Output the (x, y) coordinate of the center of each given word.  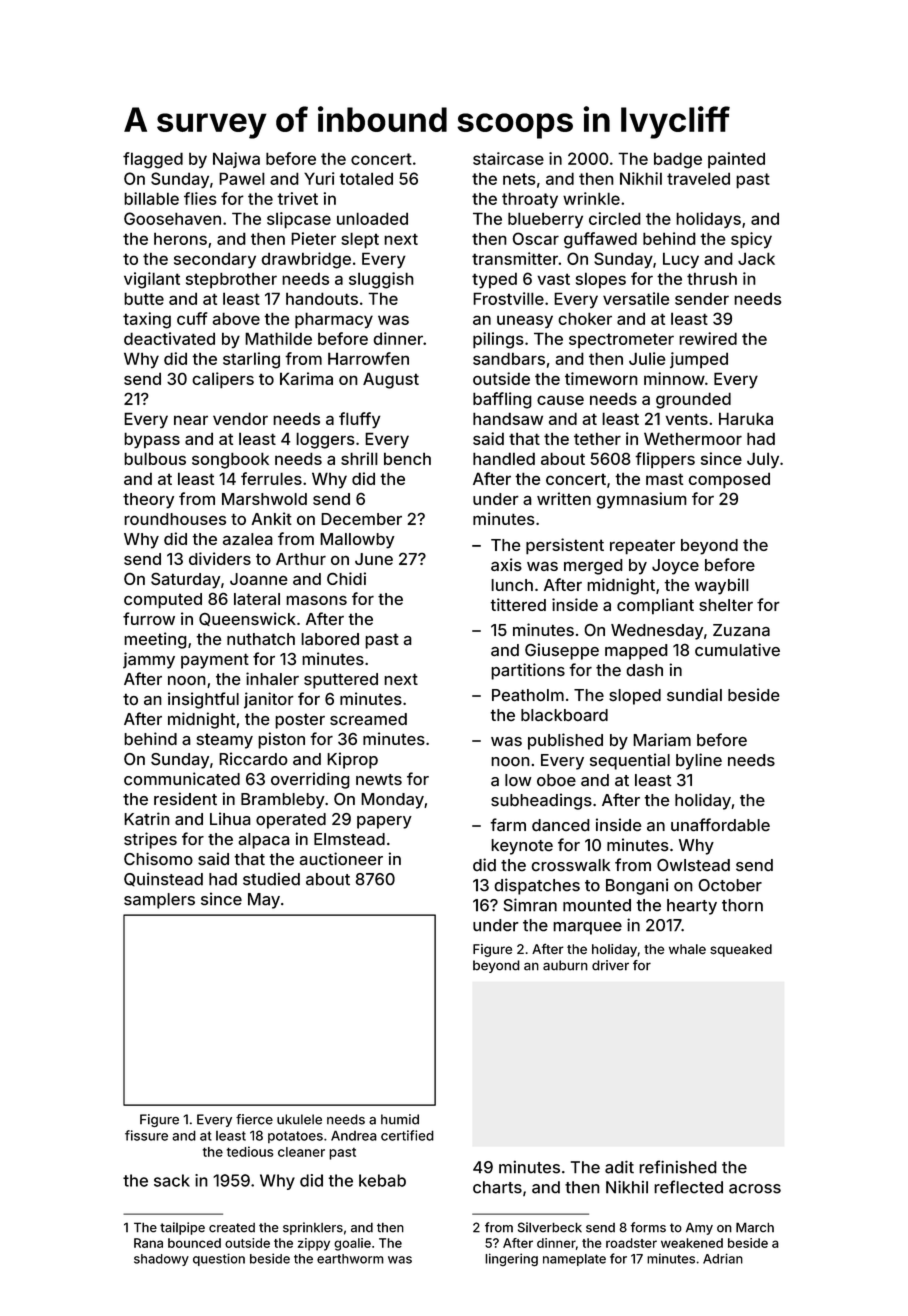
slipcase (299, 220)
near (191, 420)
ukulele (299, 1119)
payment (215, 661)
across (755, 1189)
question (219, 1259)
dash (644, 670)
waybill (721, 586)
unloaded (372, 218)
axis (506, 564)
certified (407, 1135)
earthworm (350, 1259)
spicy (751, 240)
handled (504, 458)
